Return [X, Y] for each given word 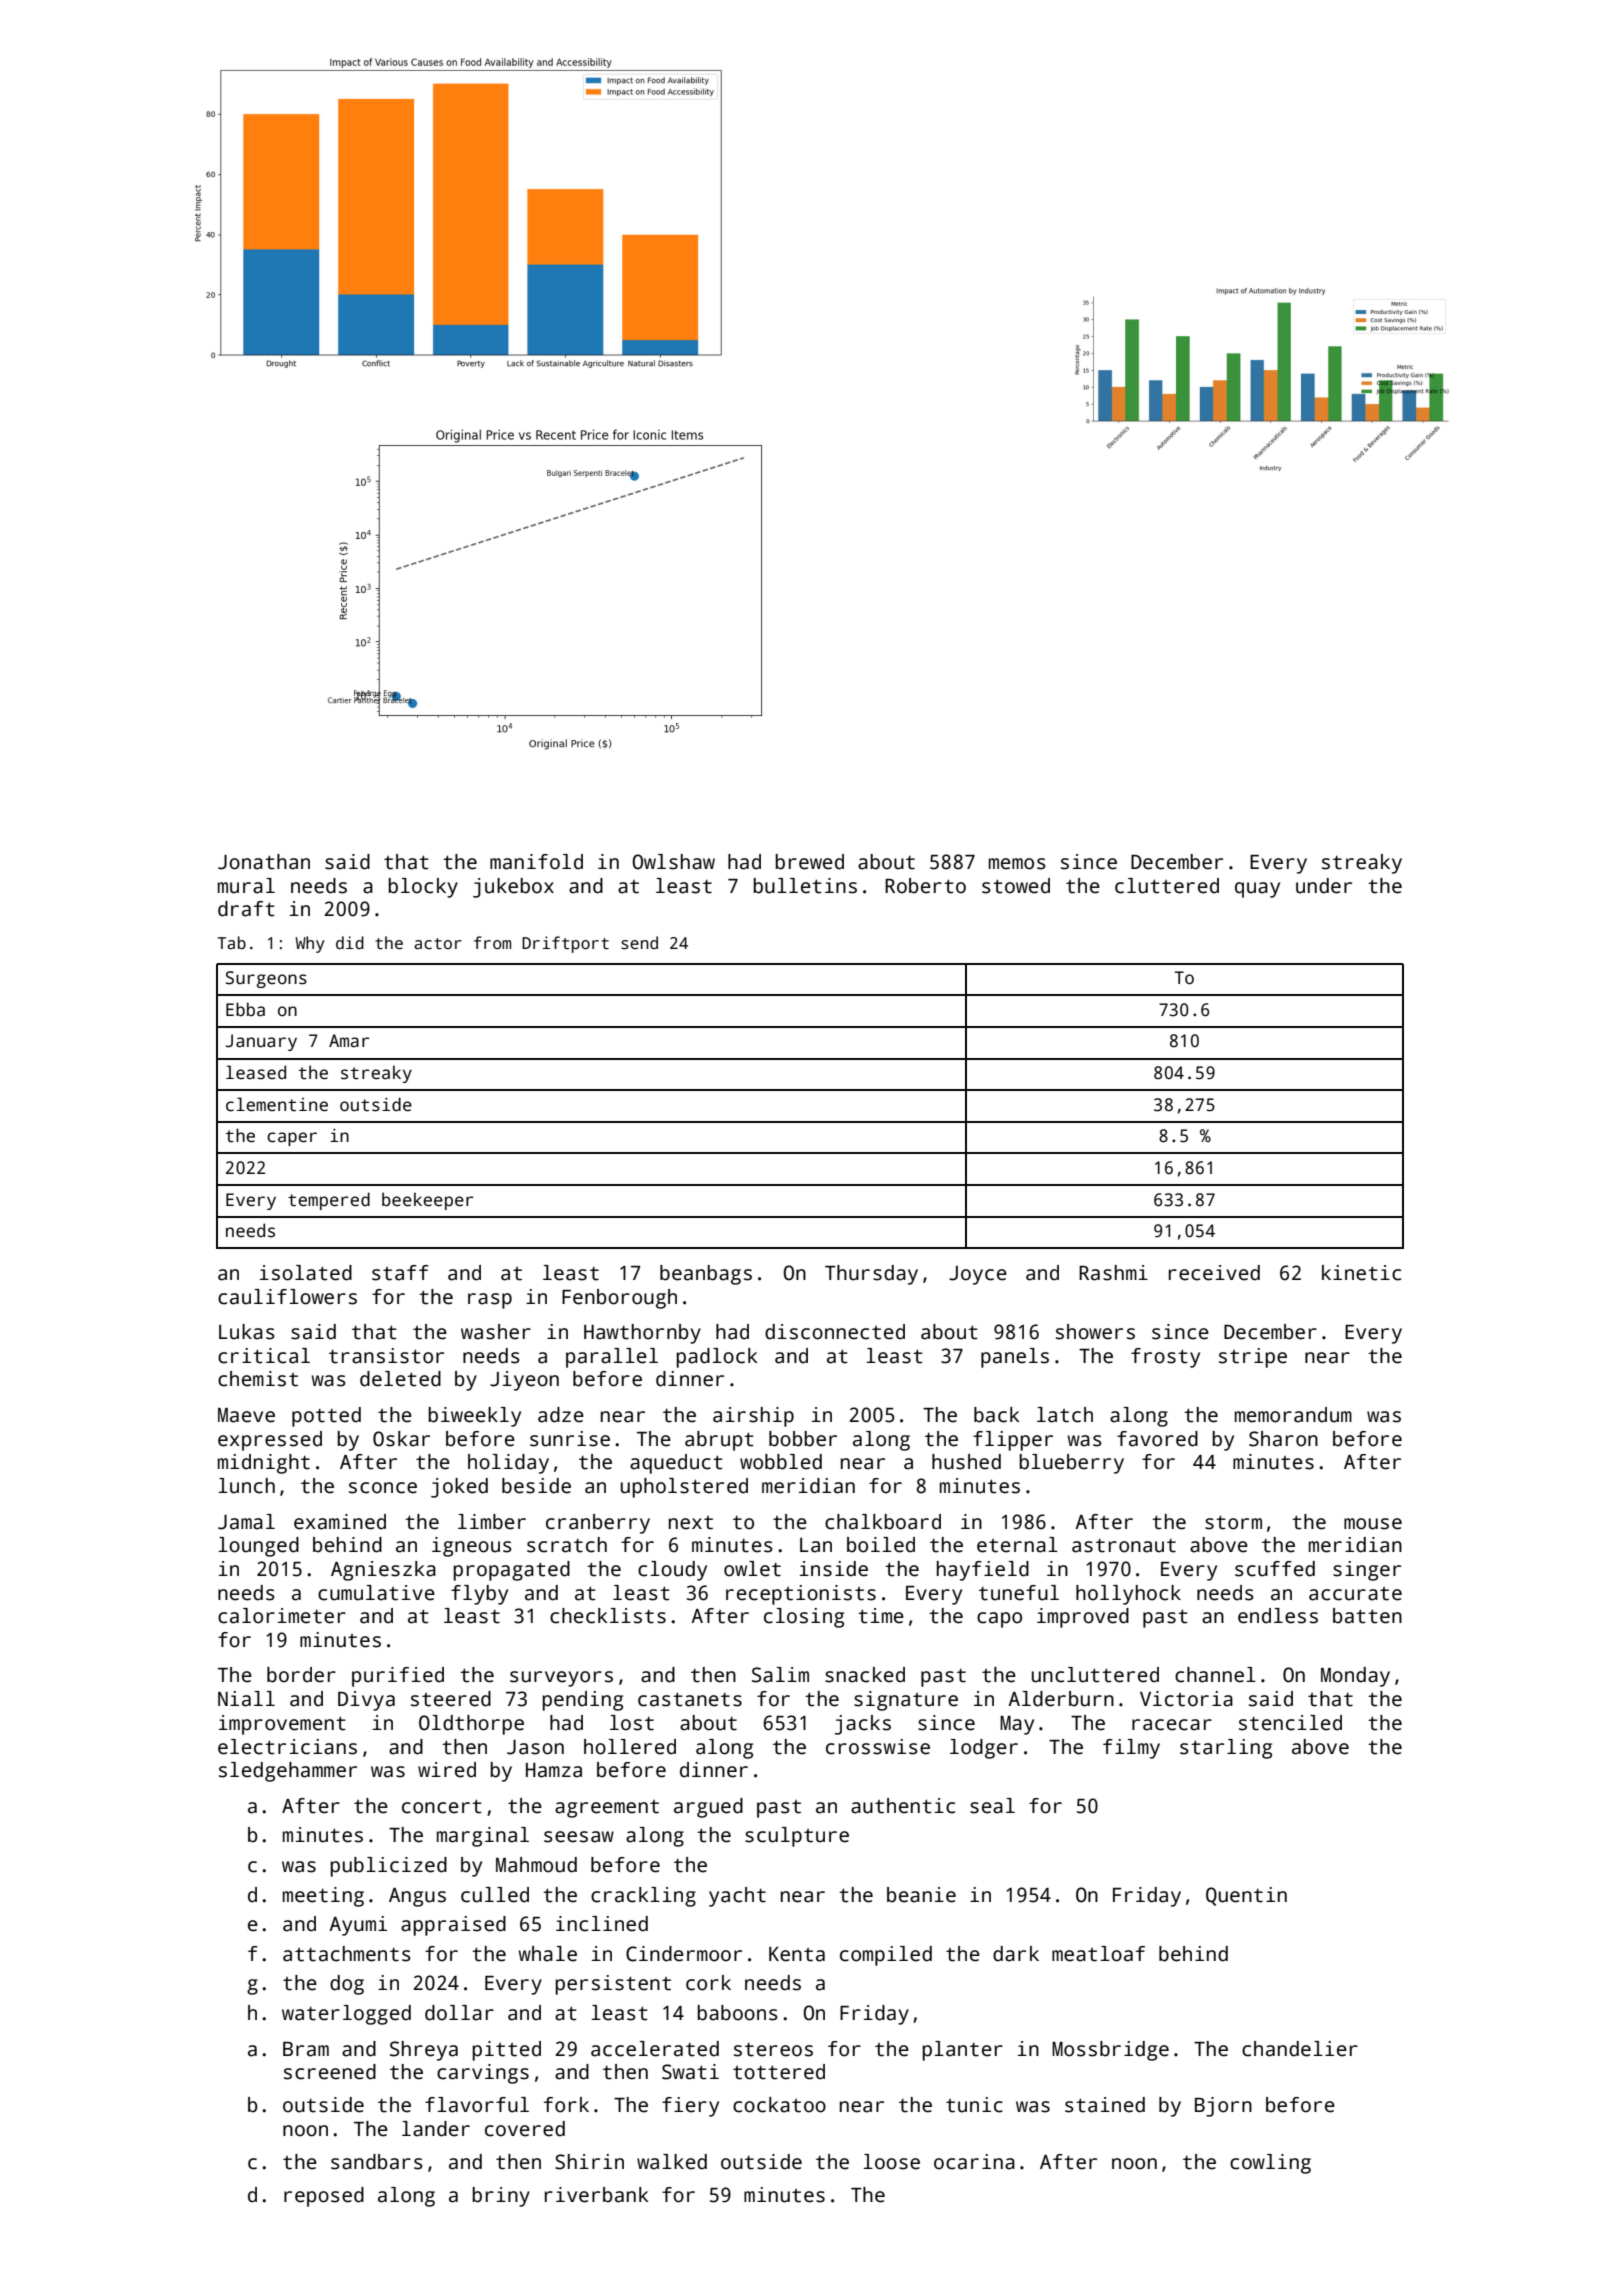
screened [330, 2072]
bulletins [805, 886]
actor [438, 944]
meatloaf [1098, 1954]
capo [999, 1620]
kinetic [1361, 1273]
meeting [323, 1897]
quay [1257, 890]
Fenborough [619, 1299]
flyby [479, 1595]
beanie [921, 1895]
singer [1367, 1571]
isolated [306, 1273]
